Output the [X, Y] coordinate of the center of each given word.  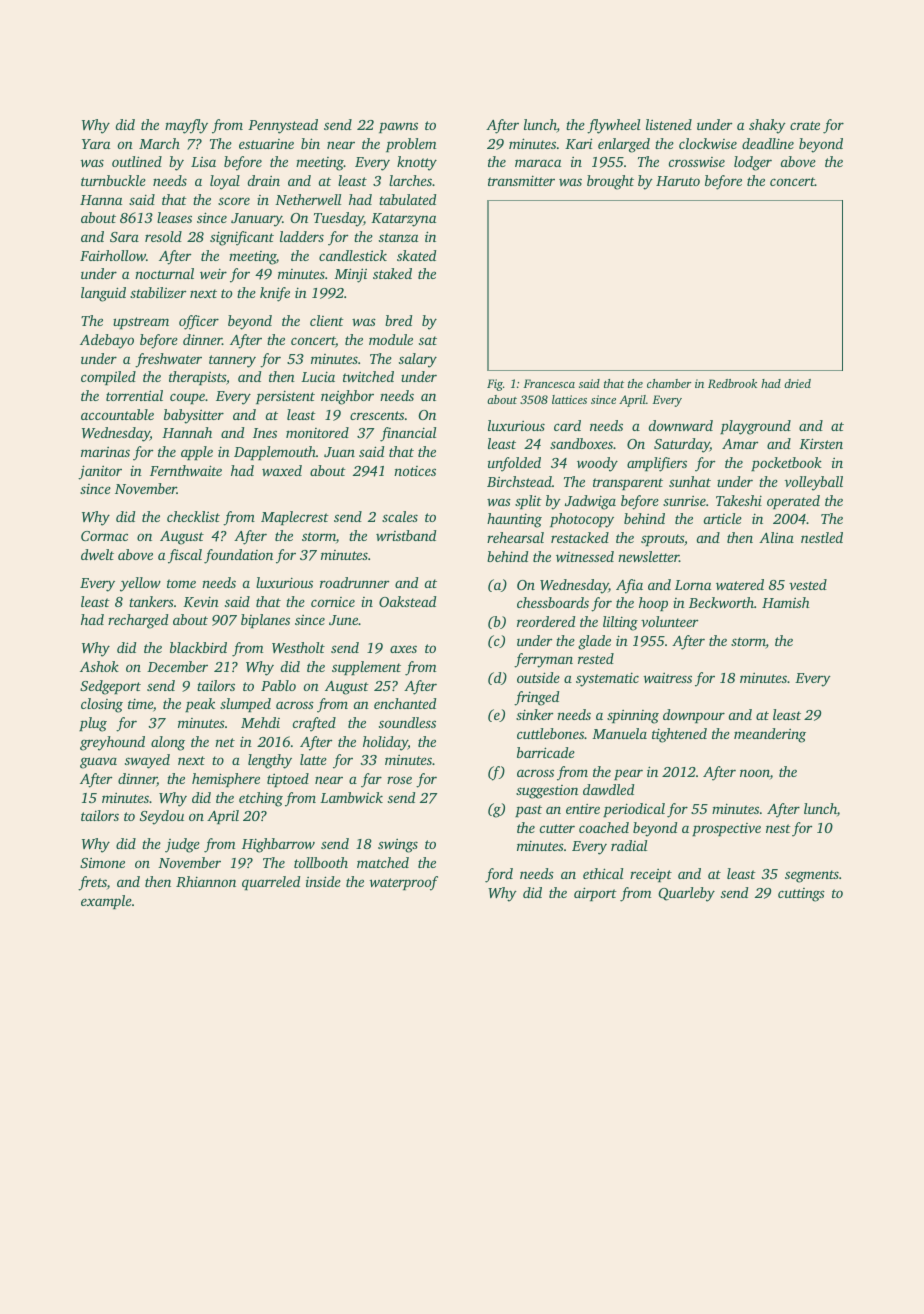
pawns [398, 127]
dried [797, 383]
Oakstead [407, 601]
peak [200, 705]
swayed [147, 761]
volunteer [669, 621]
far [371, 780]
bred [398, 320]
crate [805, 125]
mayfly [186, 126]
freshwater [168, 360]
